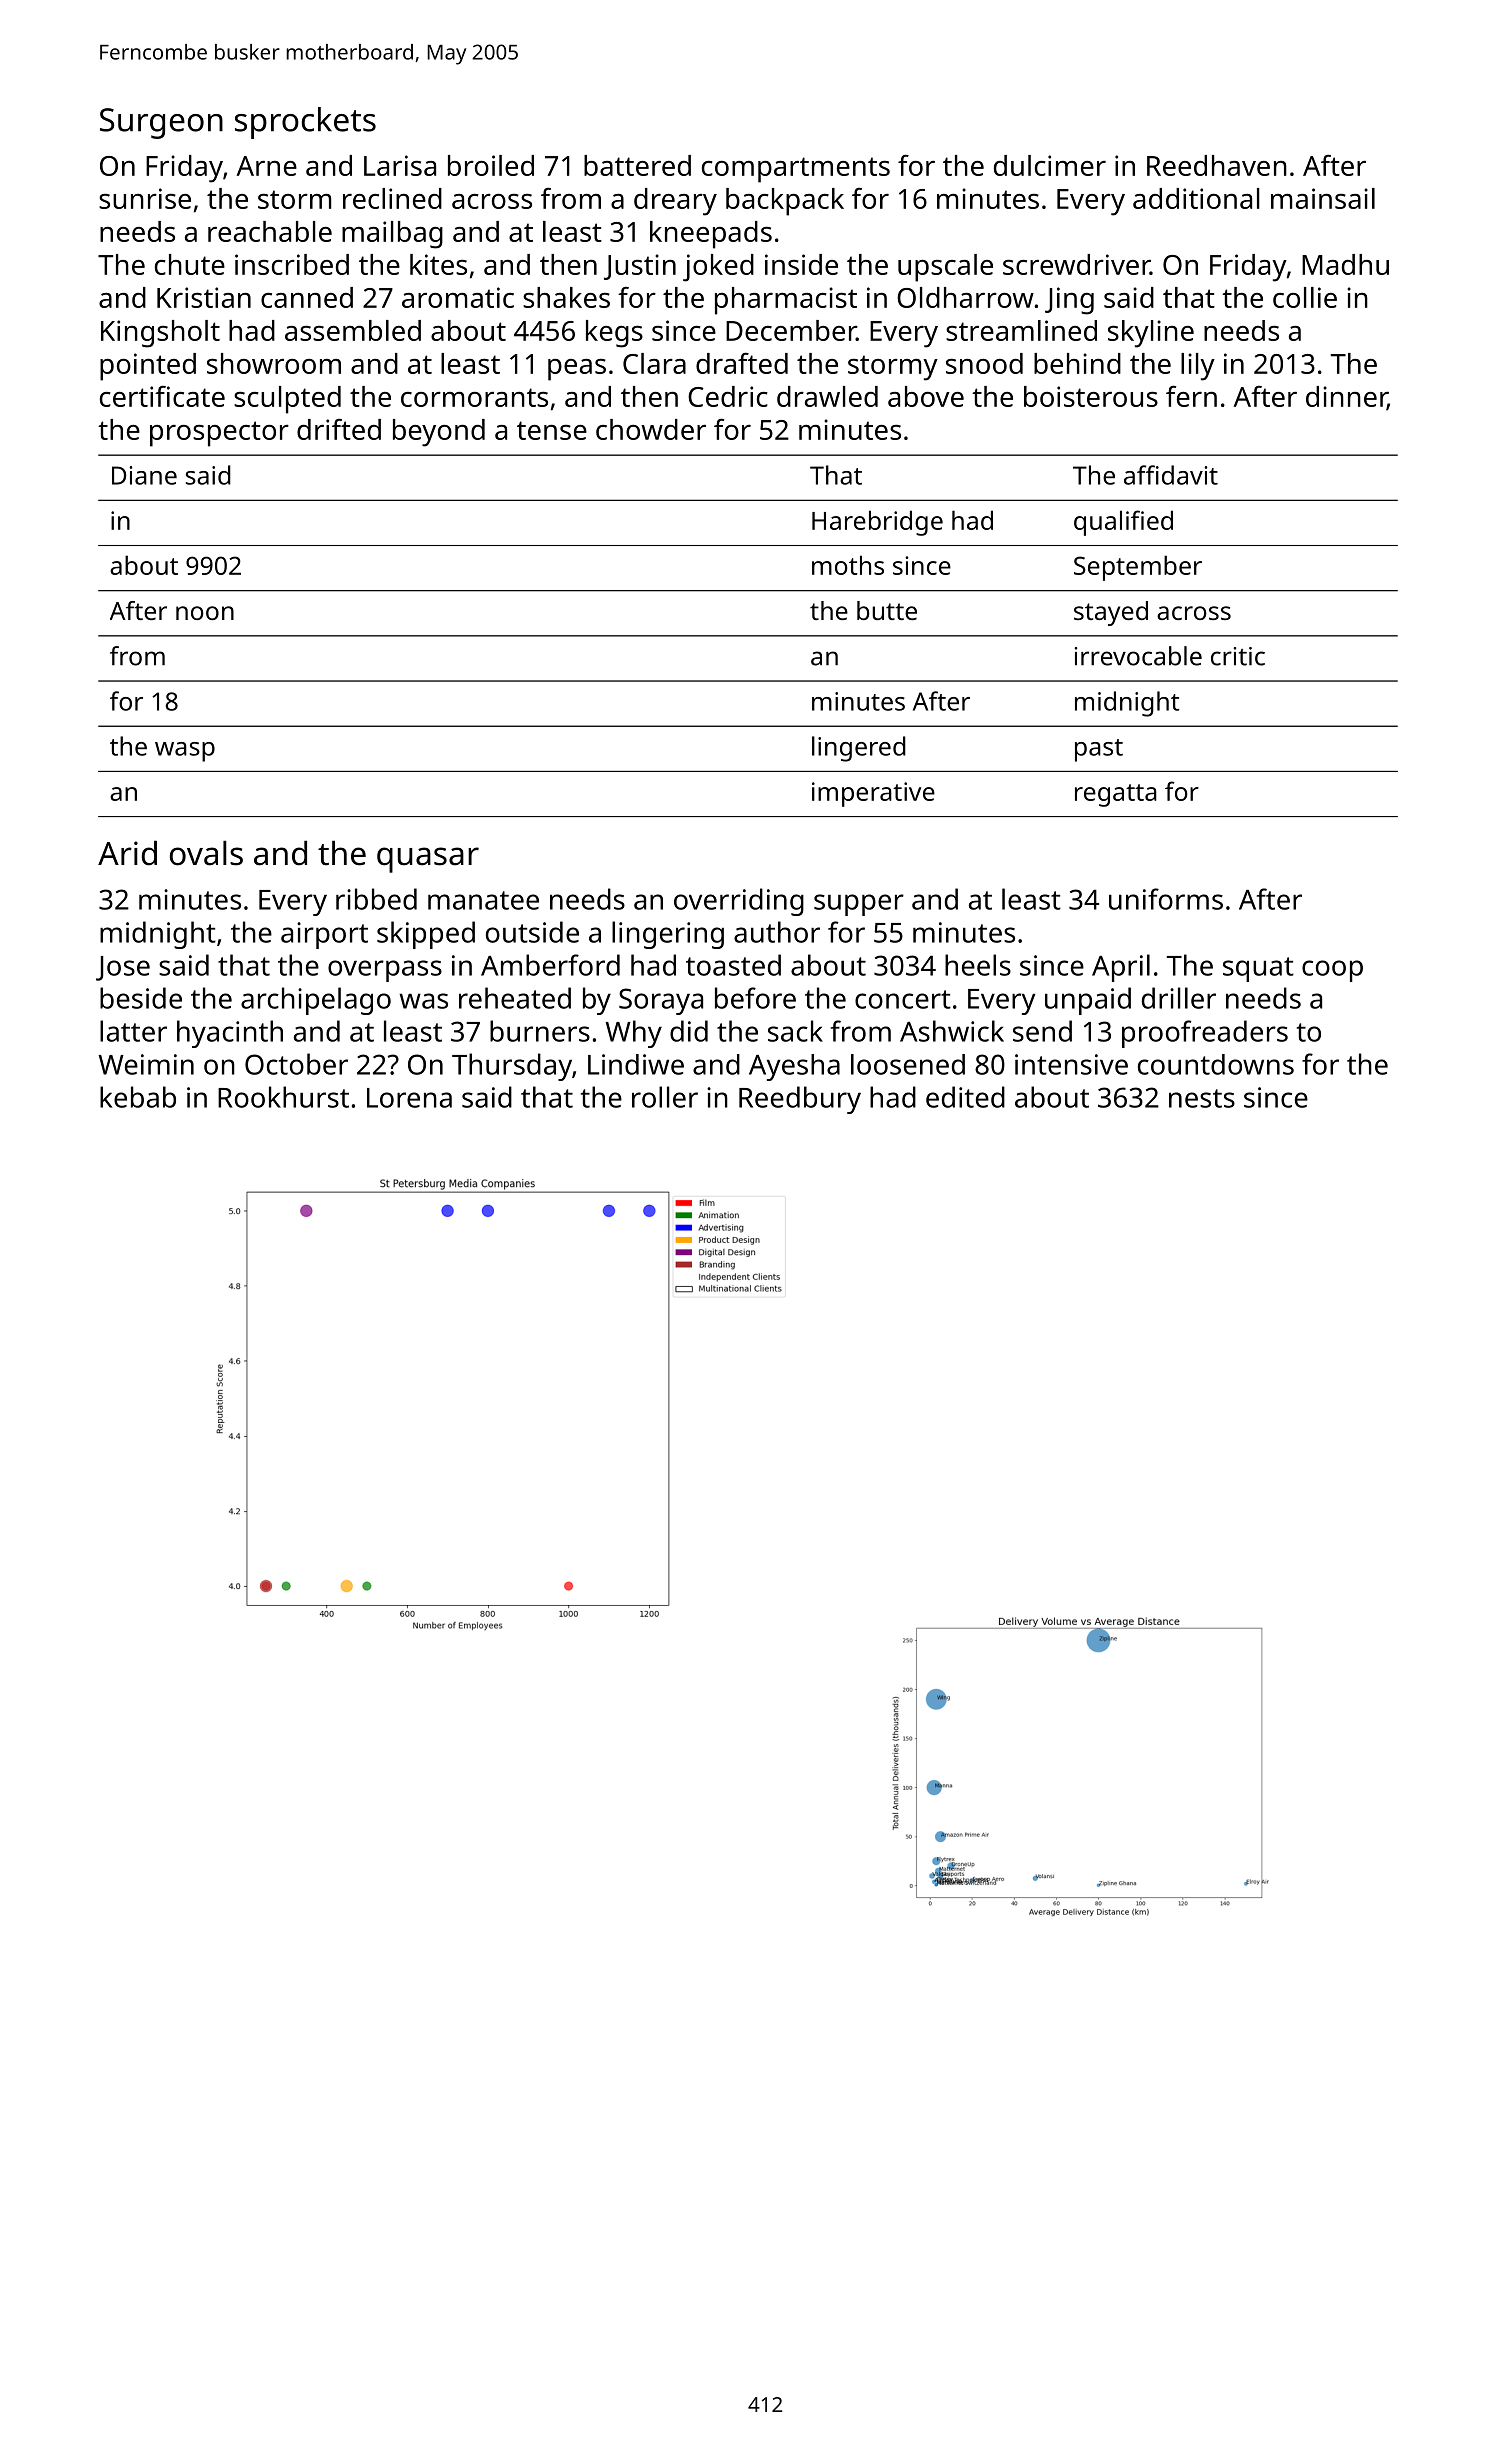 The height and width of the screenshot is (2464, 1496). Describe the element at coordinates (146, 1064) in the screenshot. I see `Weimin` at that location.
